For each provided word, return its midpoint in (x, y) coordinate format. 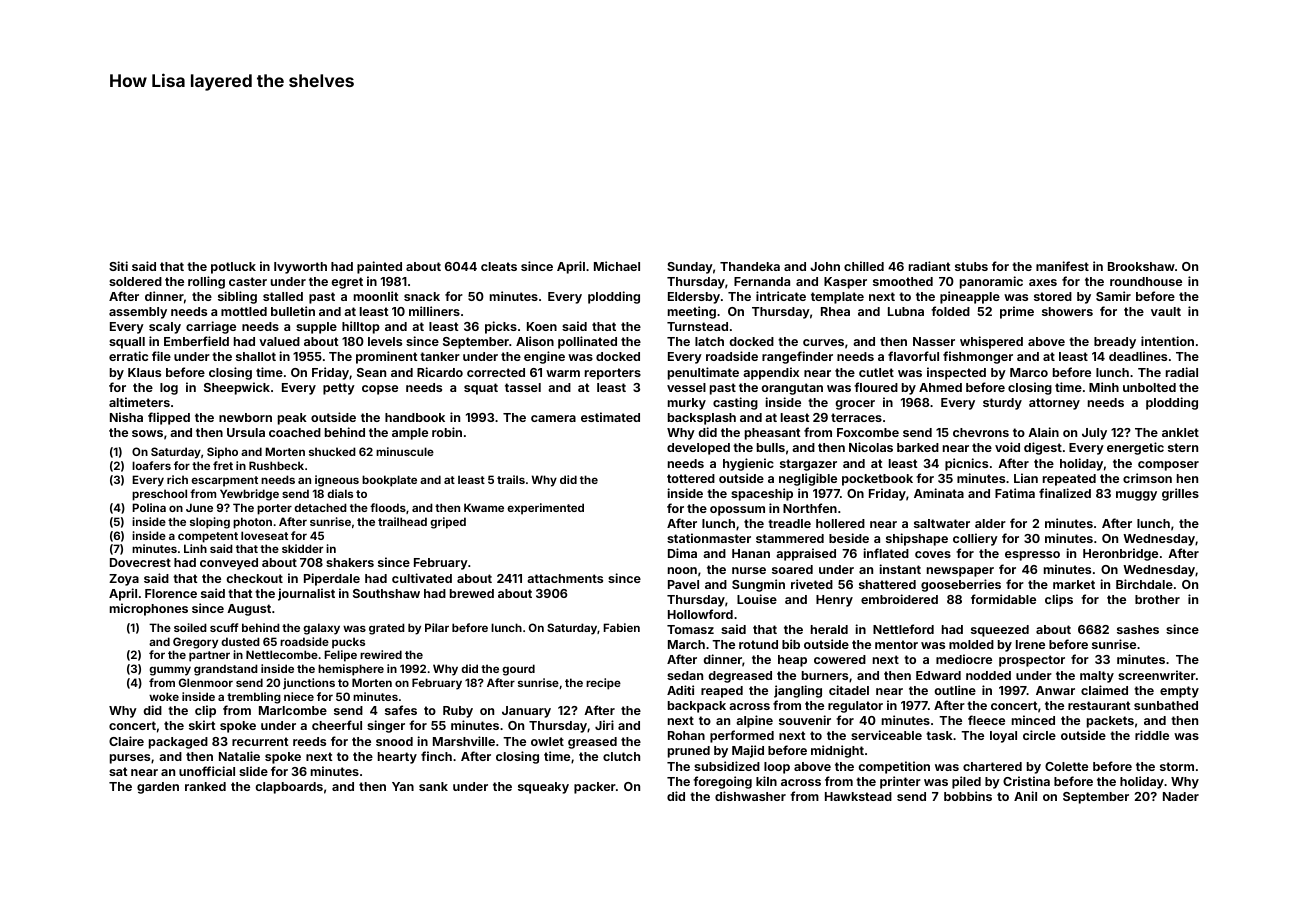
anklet (1180, 432)
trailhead (402, 521)
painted (379, 267)
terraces (856, 417)
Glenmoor (206, 682)
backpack (697, 707)
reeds (309, 741)
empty (1179, 692)
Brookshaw (1141, 266)
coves (933, 554)
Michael (617, 266)
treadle (789, 523)
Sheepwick (237, 388)
